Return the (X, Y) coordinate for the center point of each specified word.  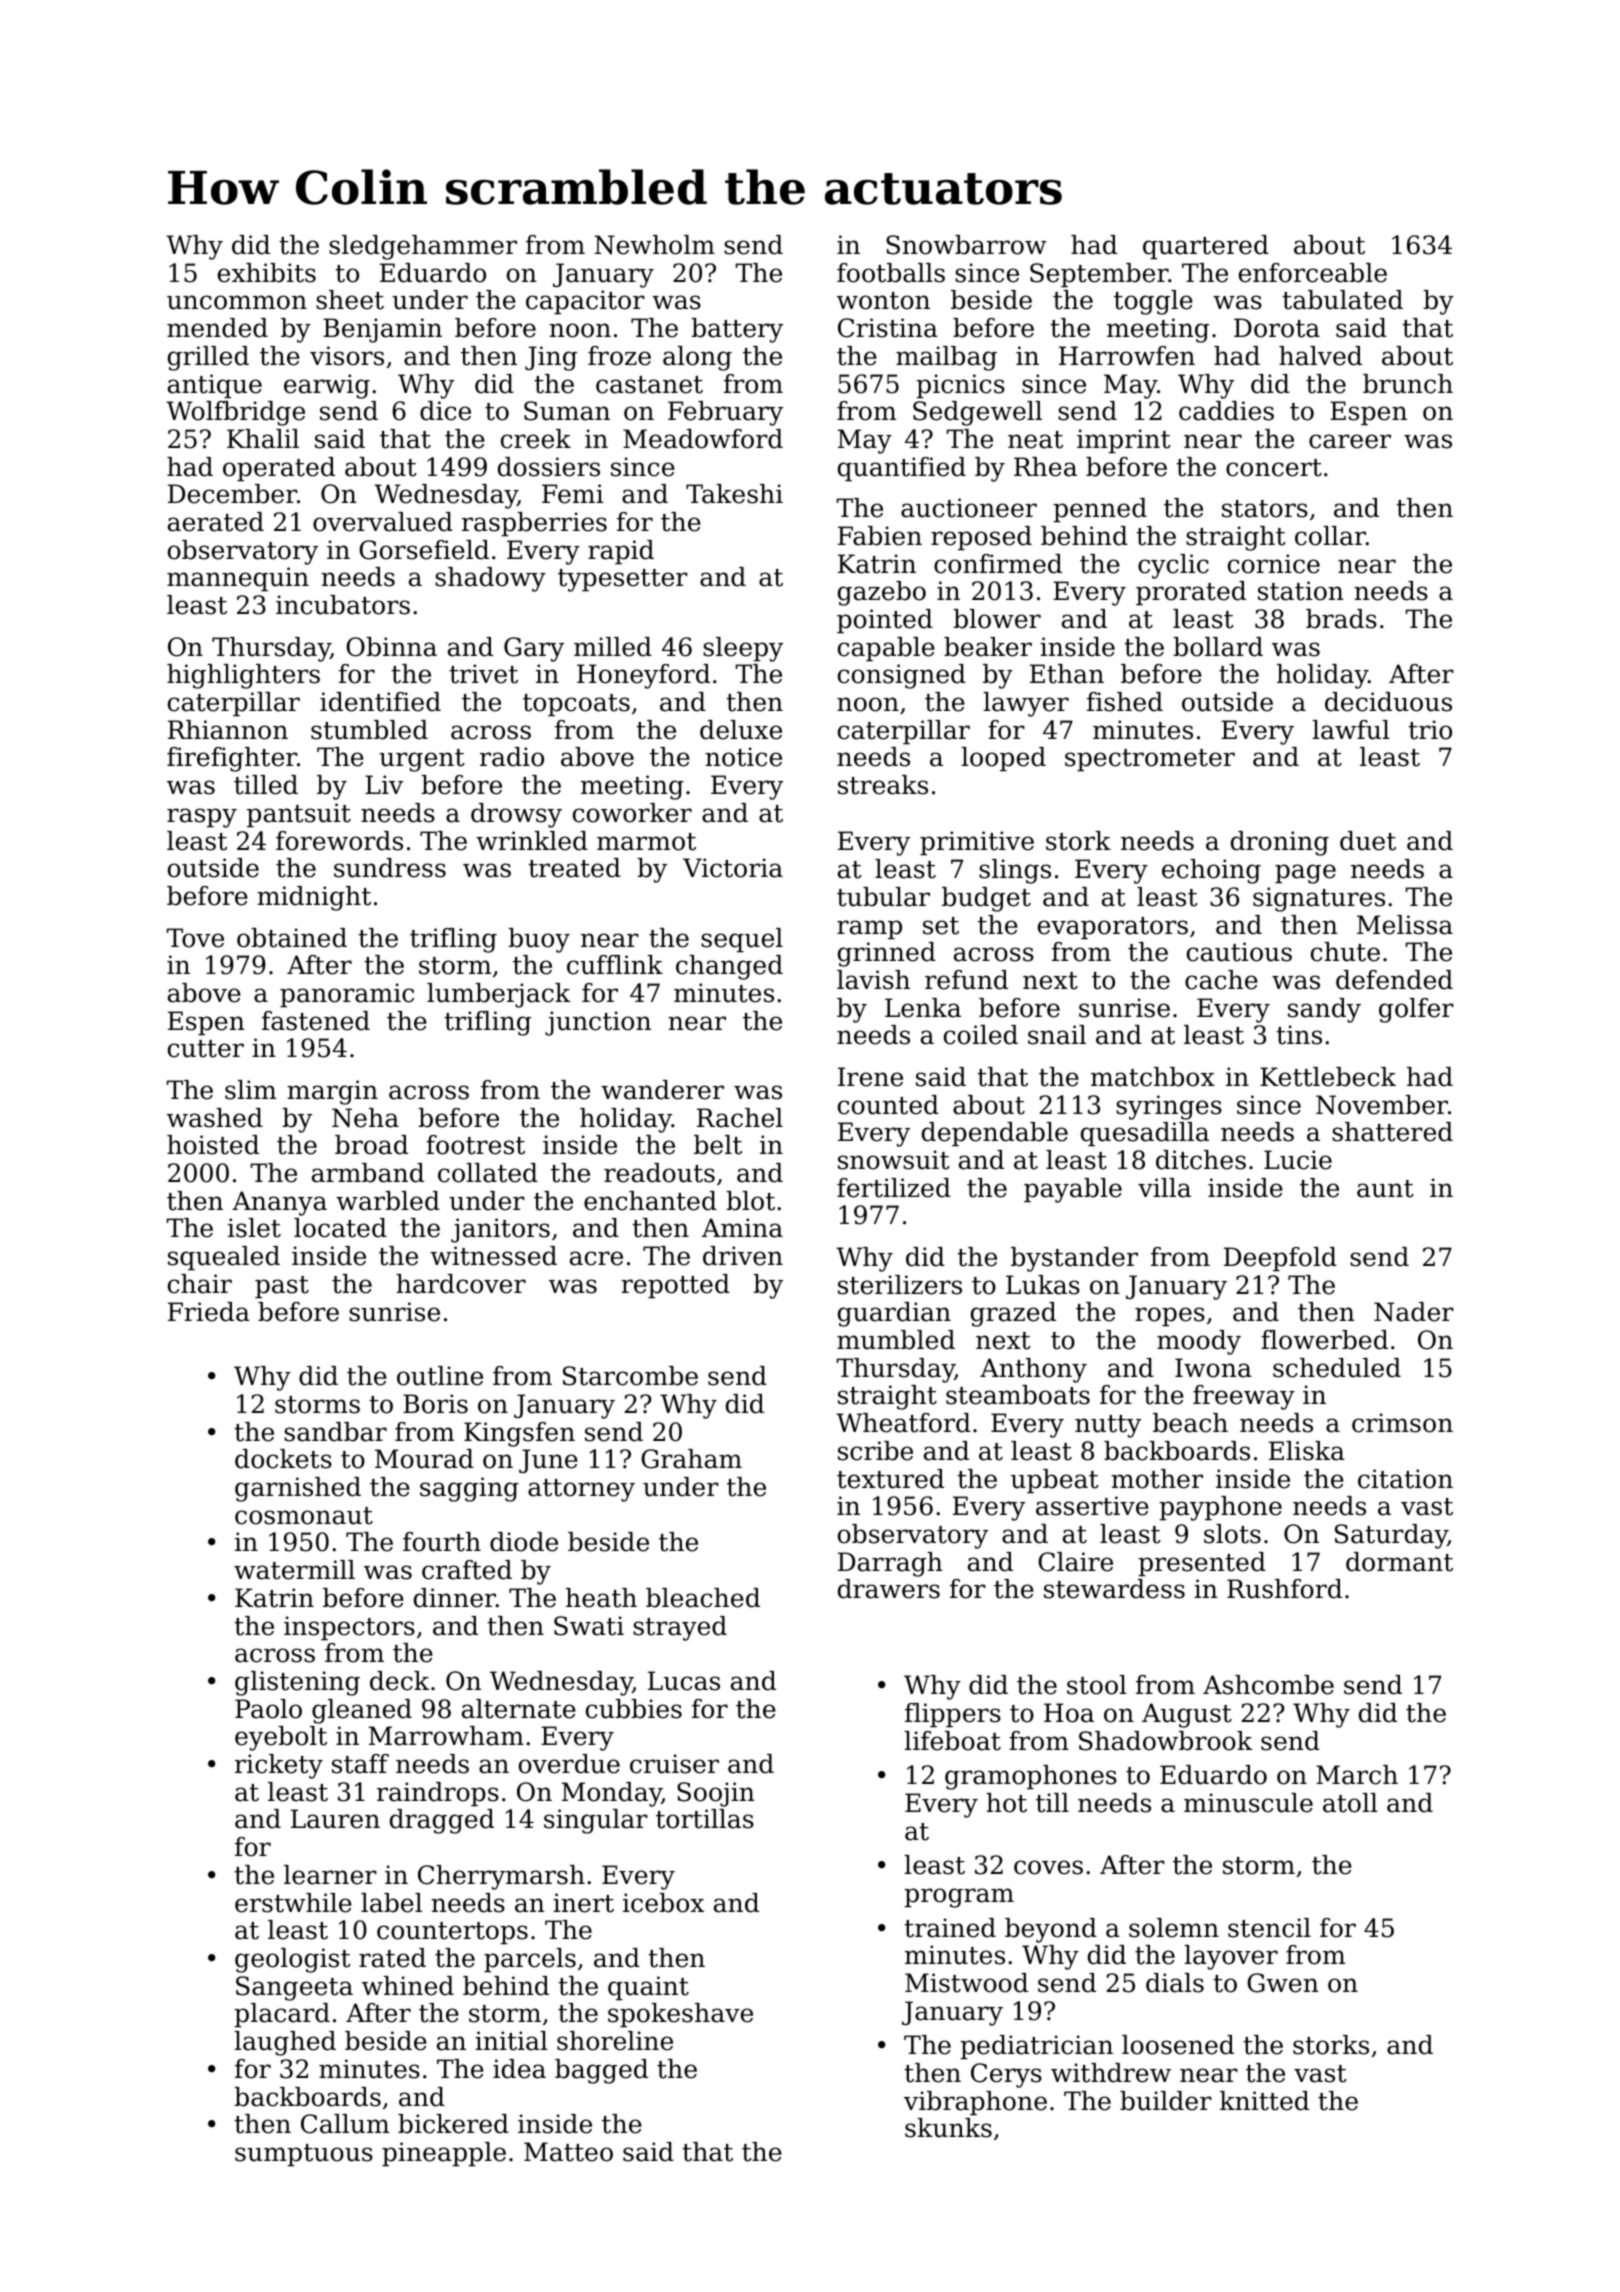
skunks (948, 2128)
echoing (1211, 871)
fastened (316, 1021)
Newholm (654, 245)
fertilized (894, 1188)
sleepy (743, 649)
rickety (279, 1766)
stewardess (1114, 1589)
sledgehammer (423, 247)
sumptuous (304, 2155)
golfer (1416, 1010)
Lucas (684, 1681)
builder (1166, 2101)
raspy (202, 818)
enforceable (1313, 273)
